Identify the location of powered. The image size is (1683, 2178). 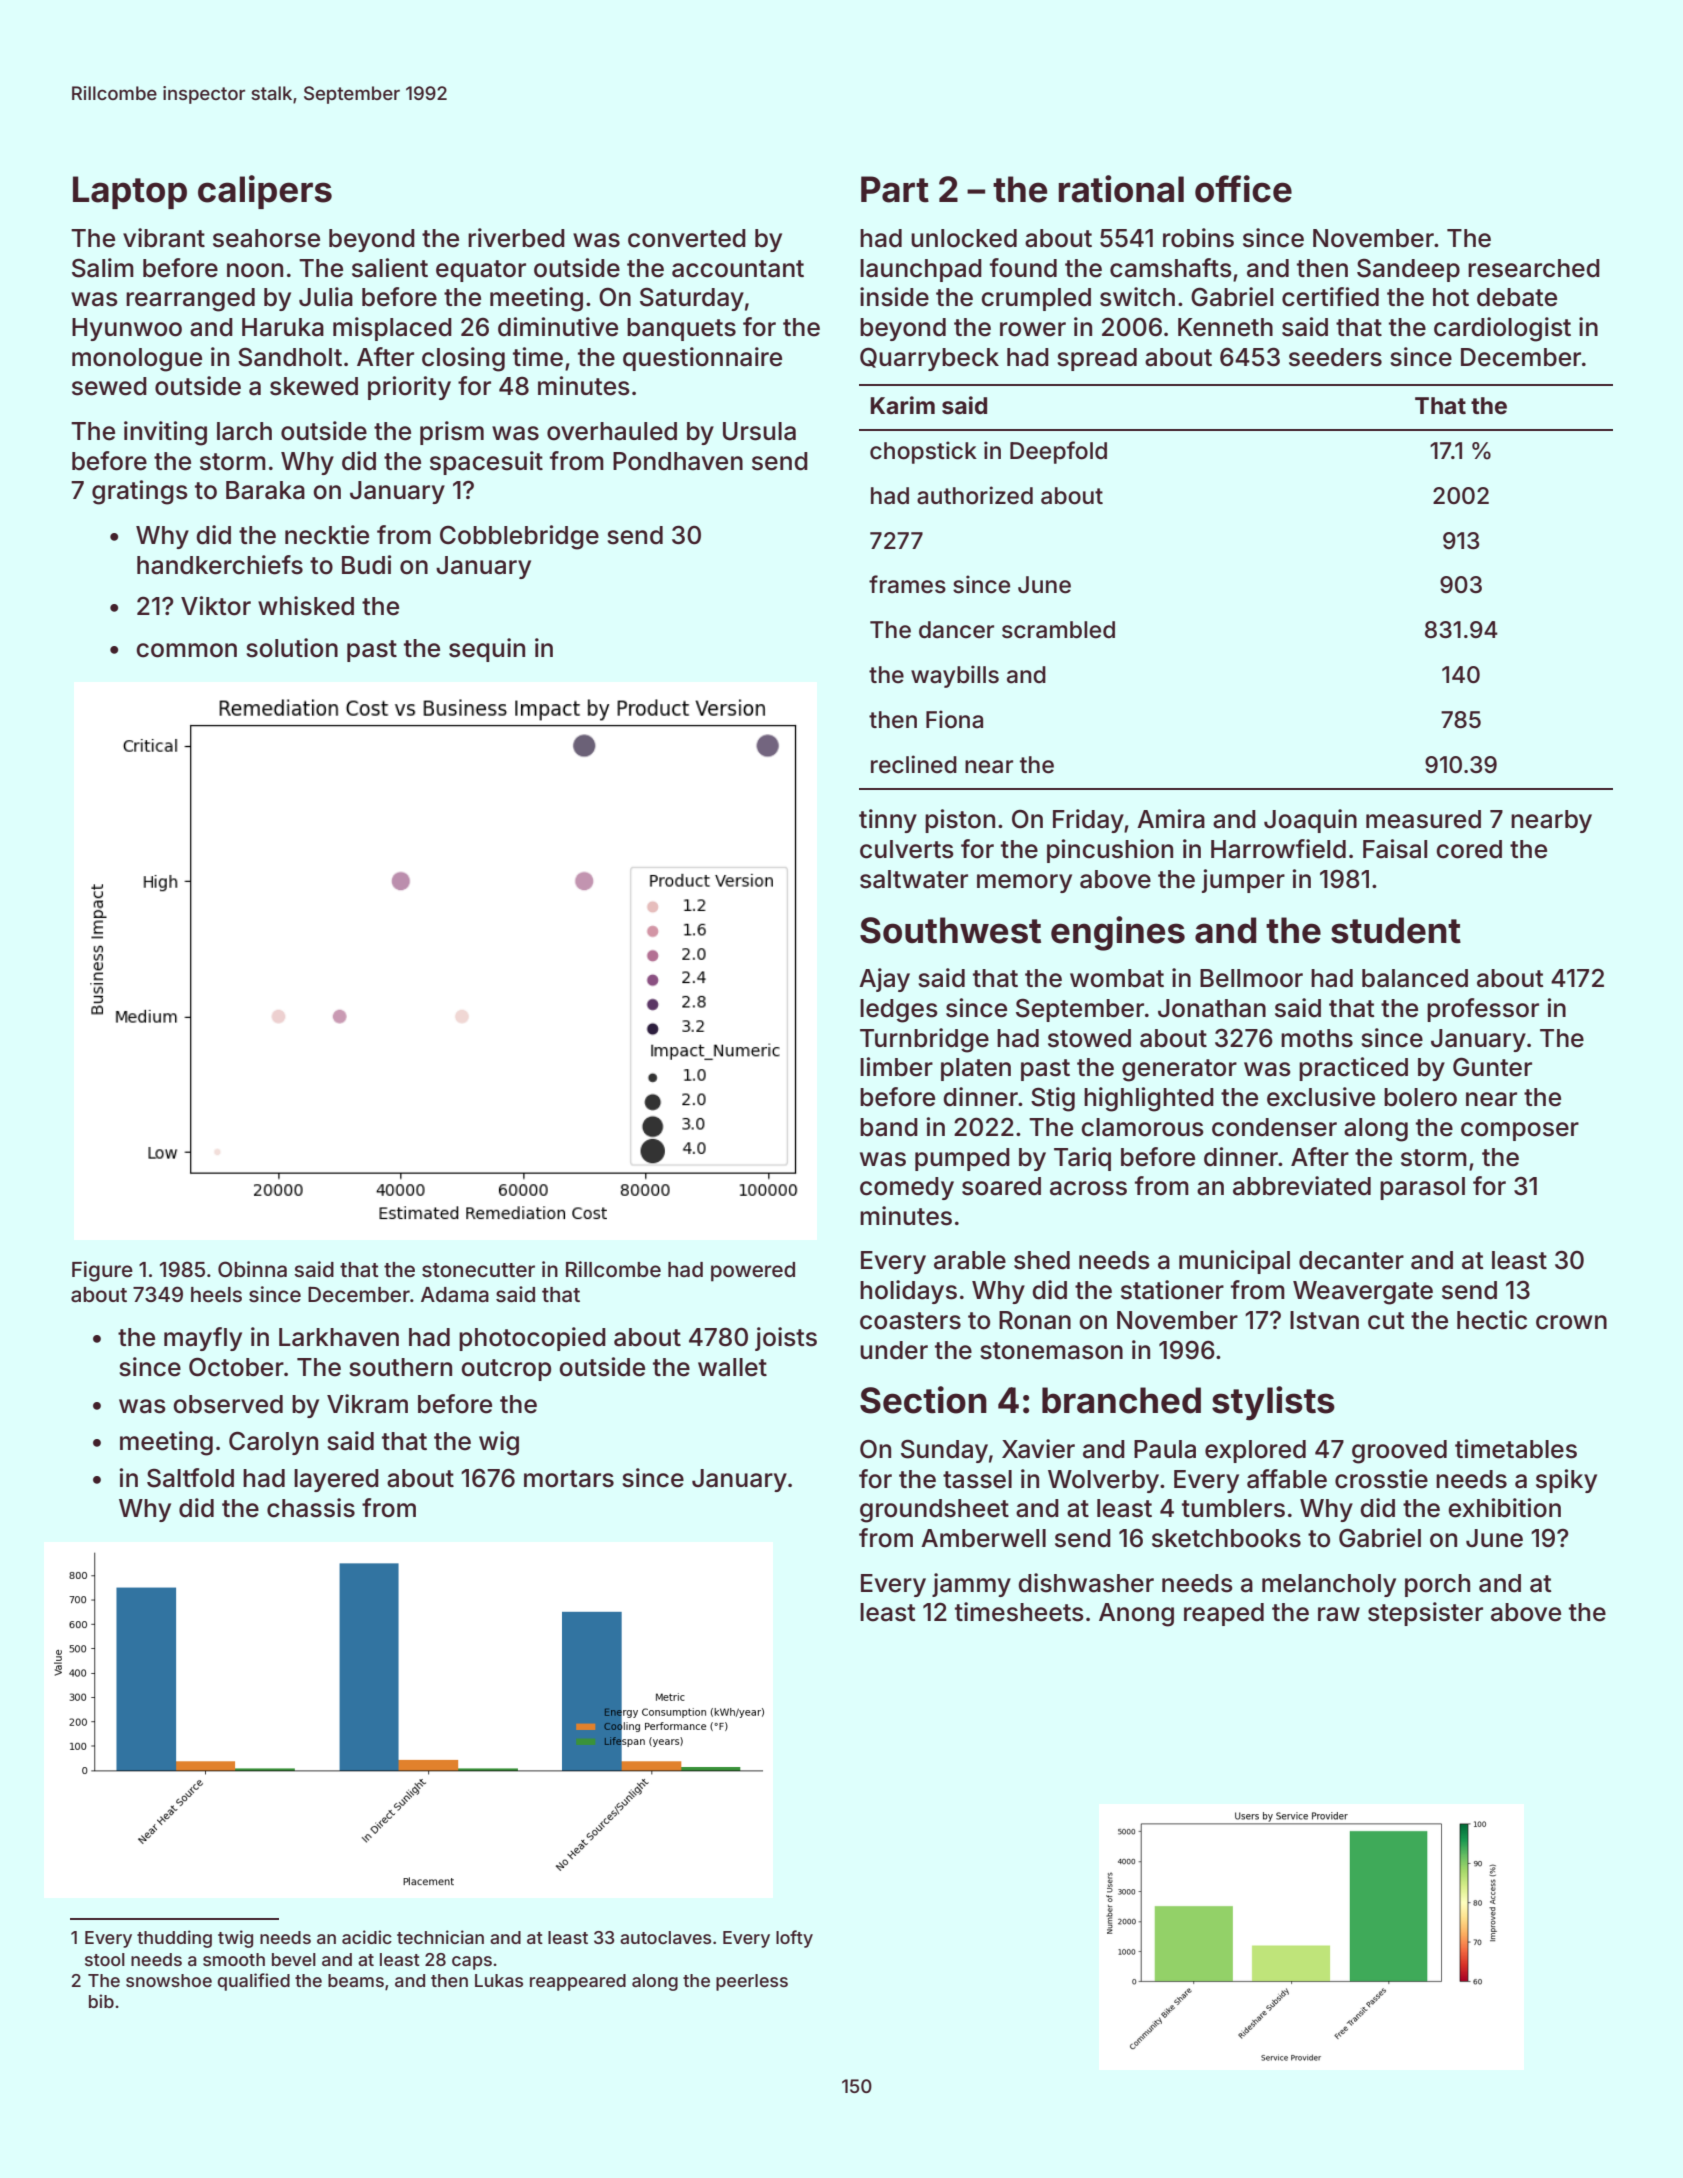
(753, 1272).
